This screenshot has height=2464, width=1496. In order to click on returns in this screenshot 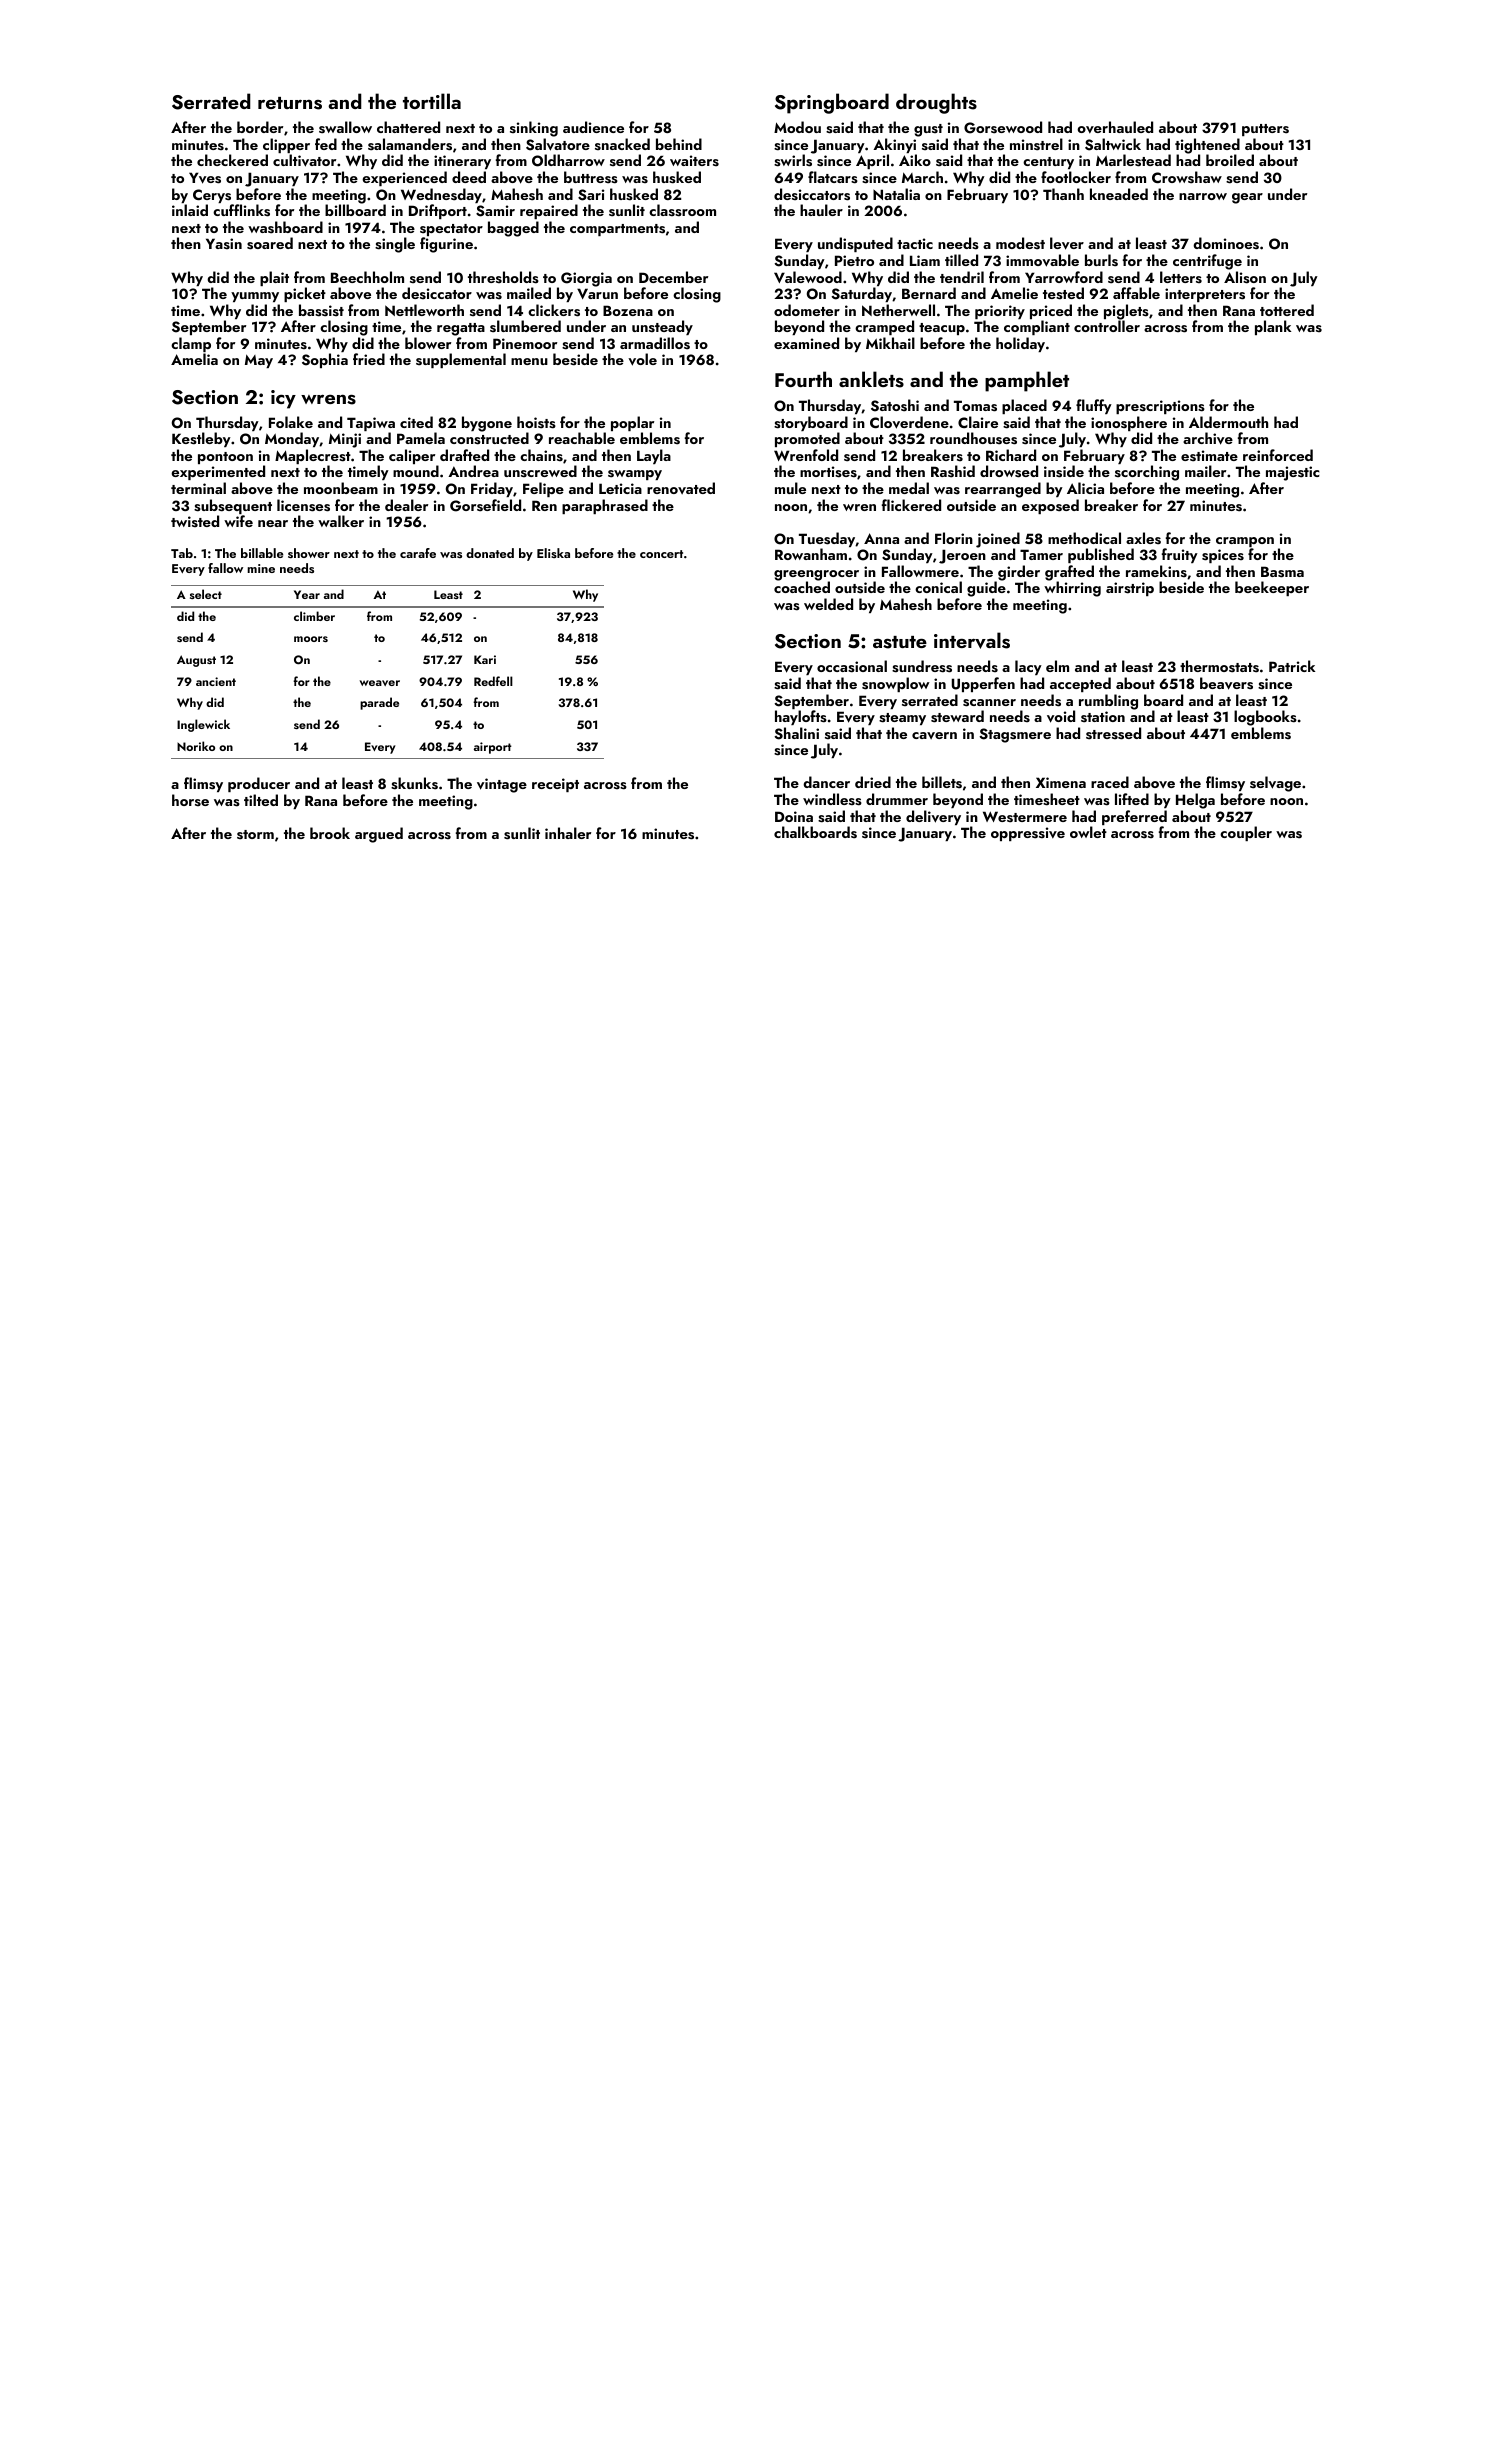, I will do `click(290, 103)`.
